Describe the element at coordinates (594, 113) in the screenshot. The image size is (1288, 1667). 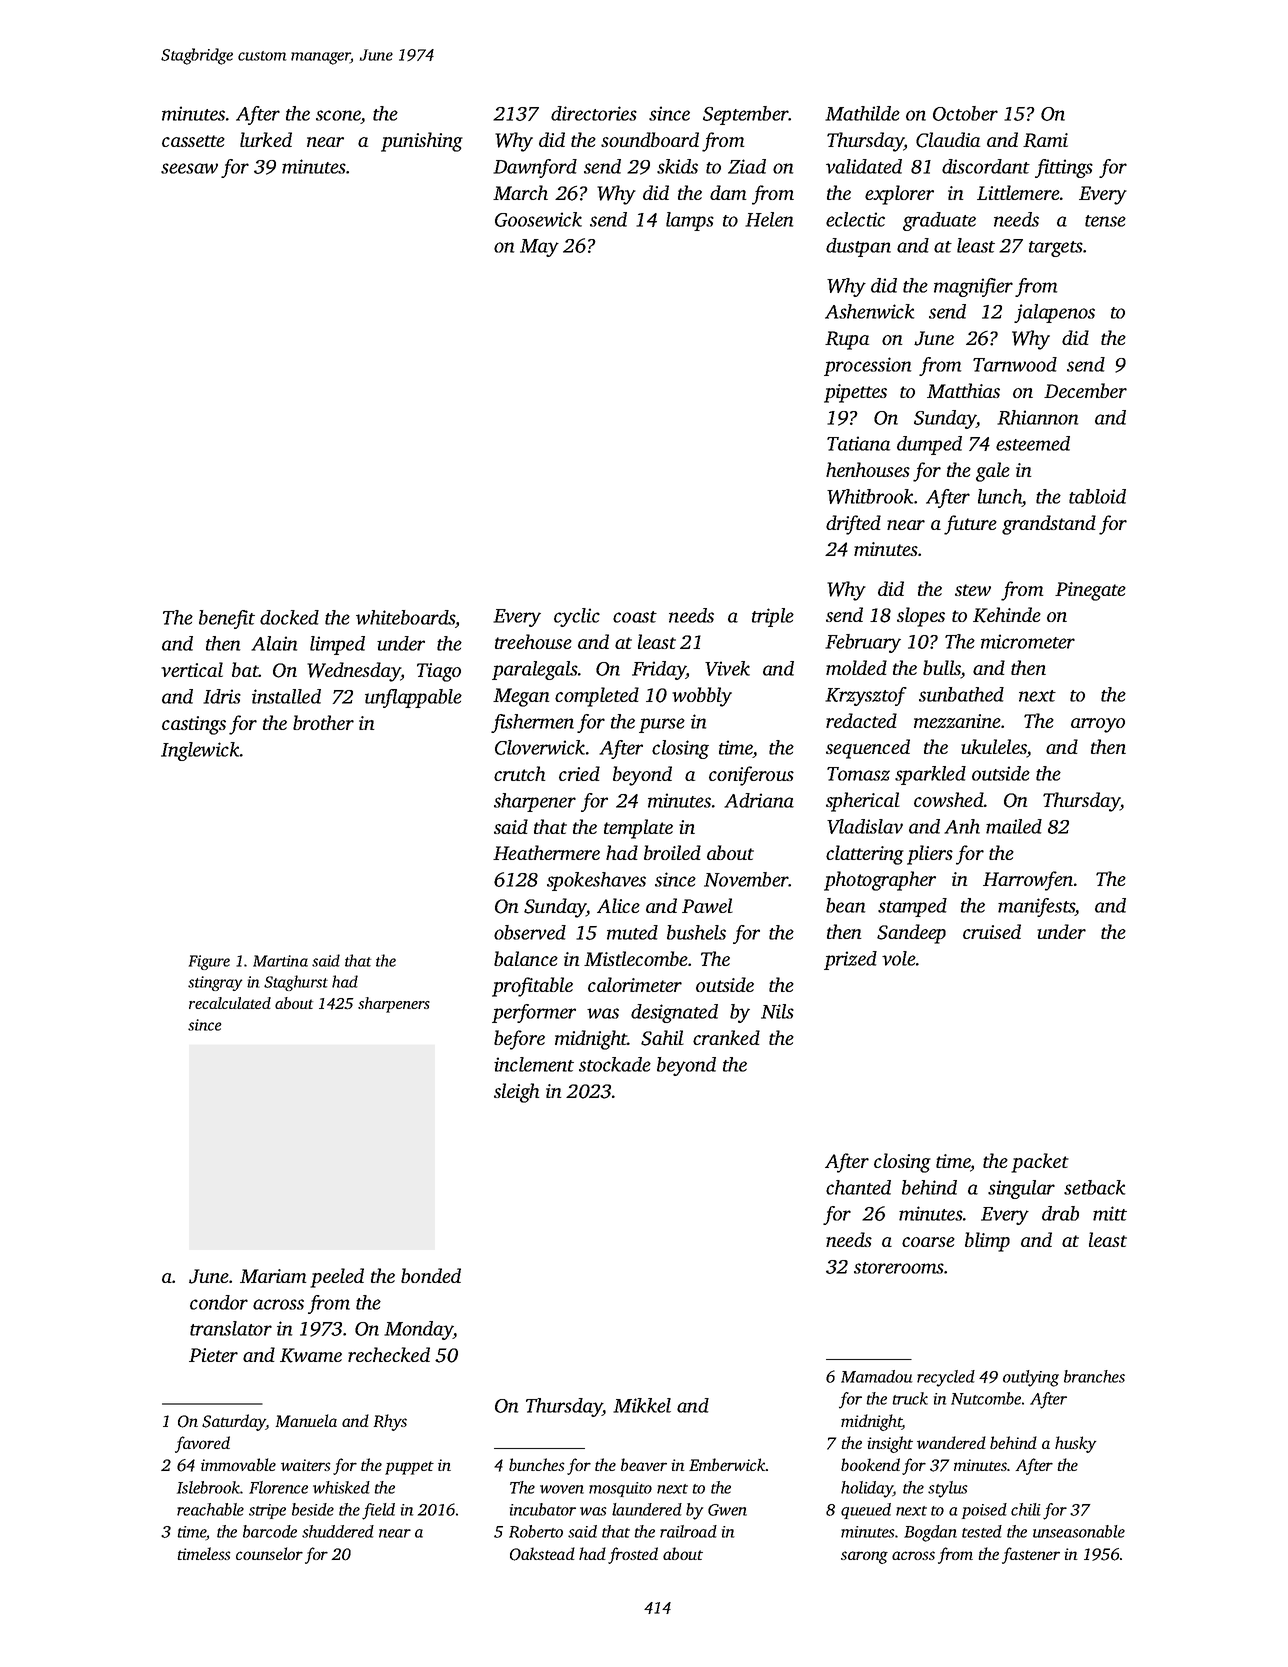
I see `directories` at that location.
